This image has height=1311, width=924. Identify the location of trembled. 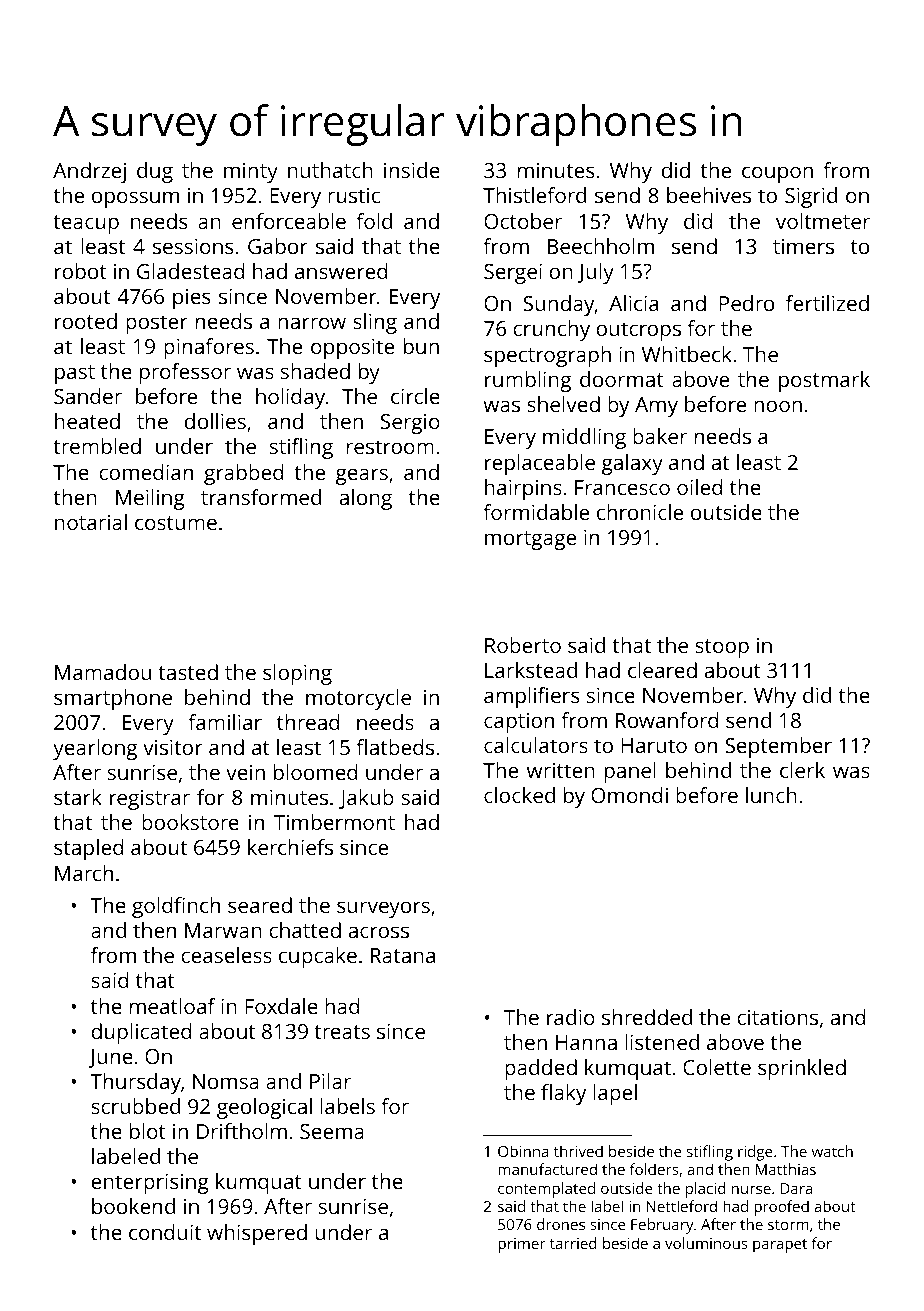
(97, 446).
